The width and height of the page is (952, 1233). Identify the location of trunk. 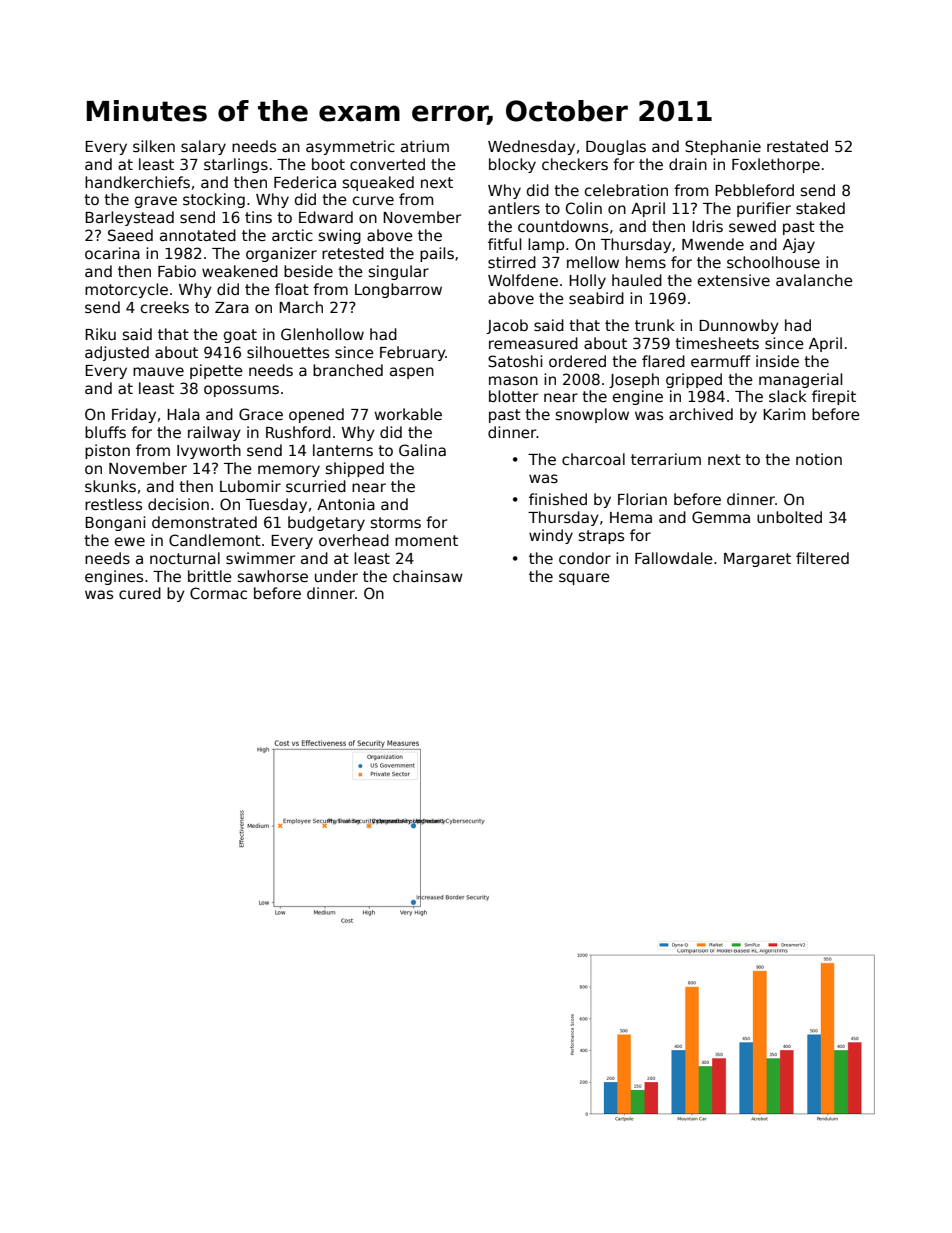
(655, 325).
